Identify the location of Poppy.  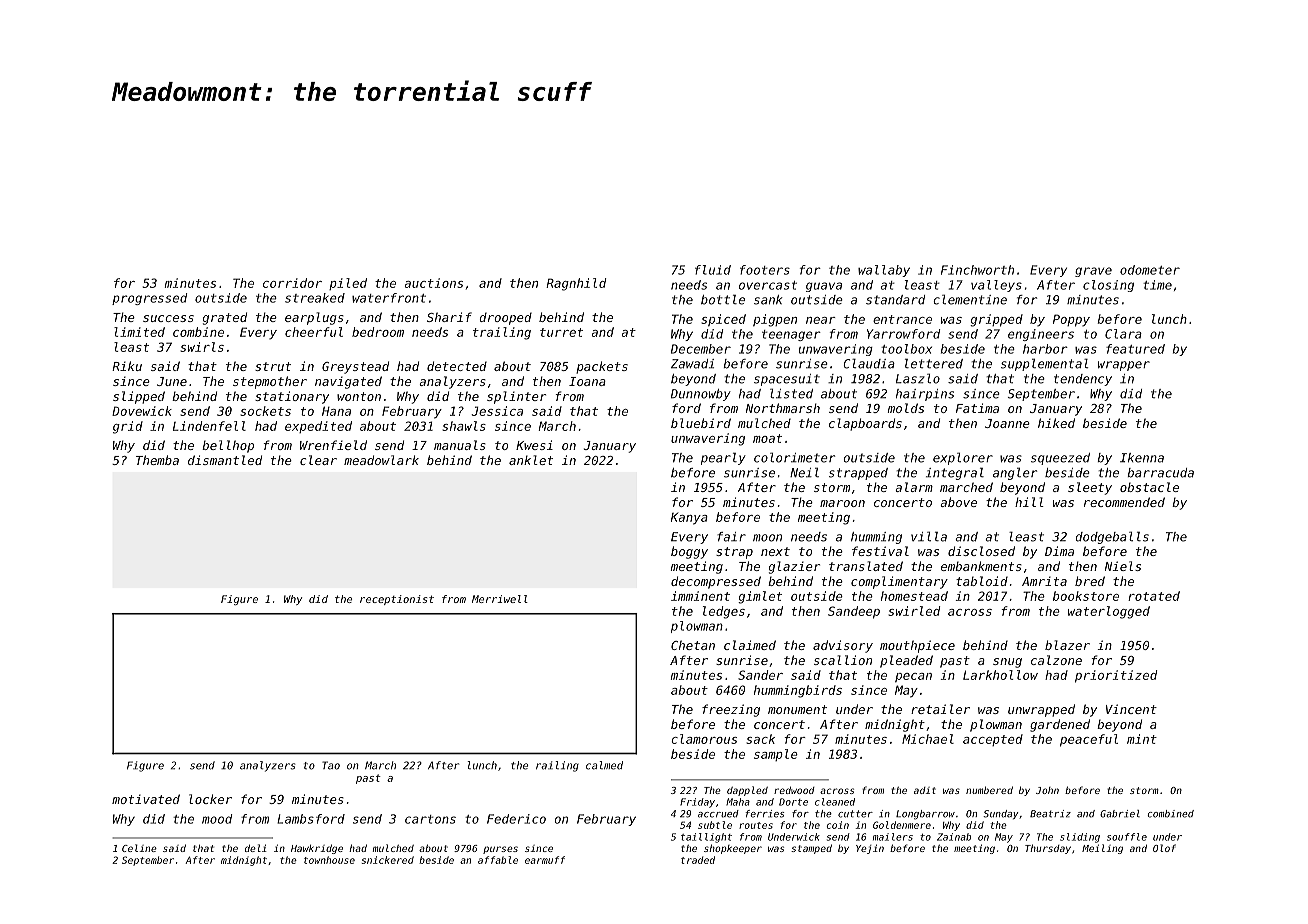
(1071, 320).
